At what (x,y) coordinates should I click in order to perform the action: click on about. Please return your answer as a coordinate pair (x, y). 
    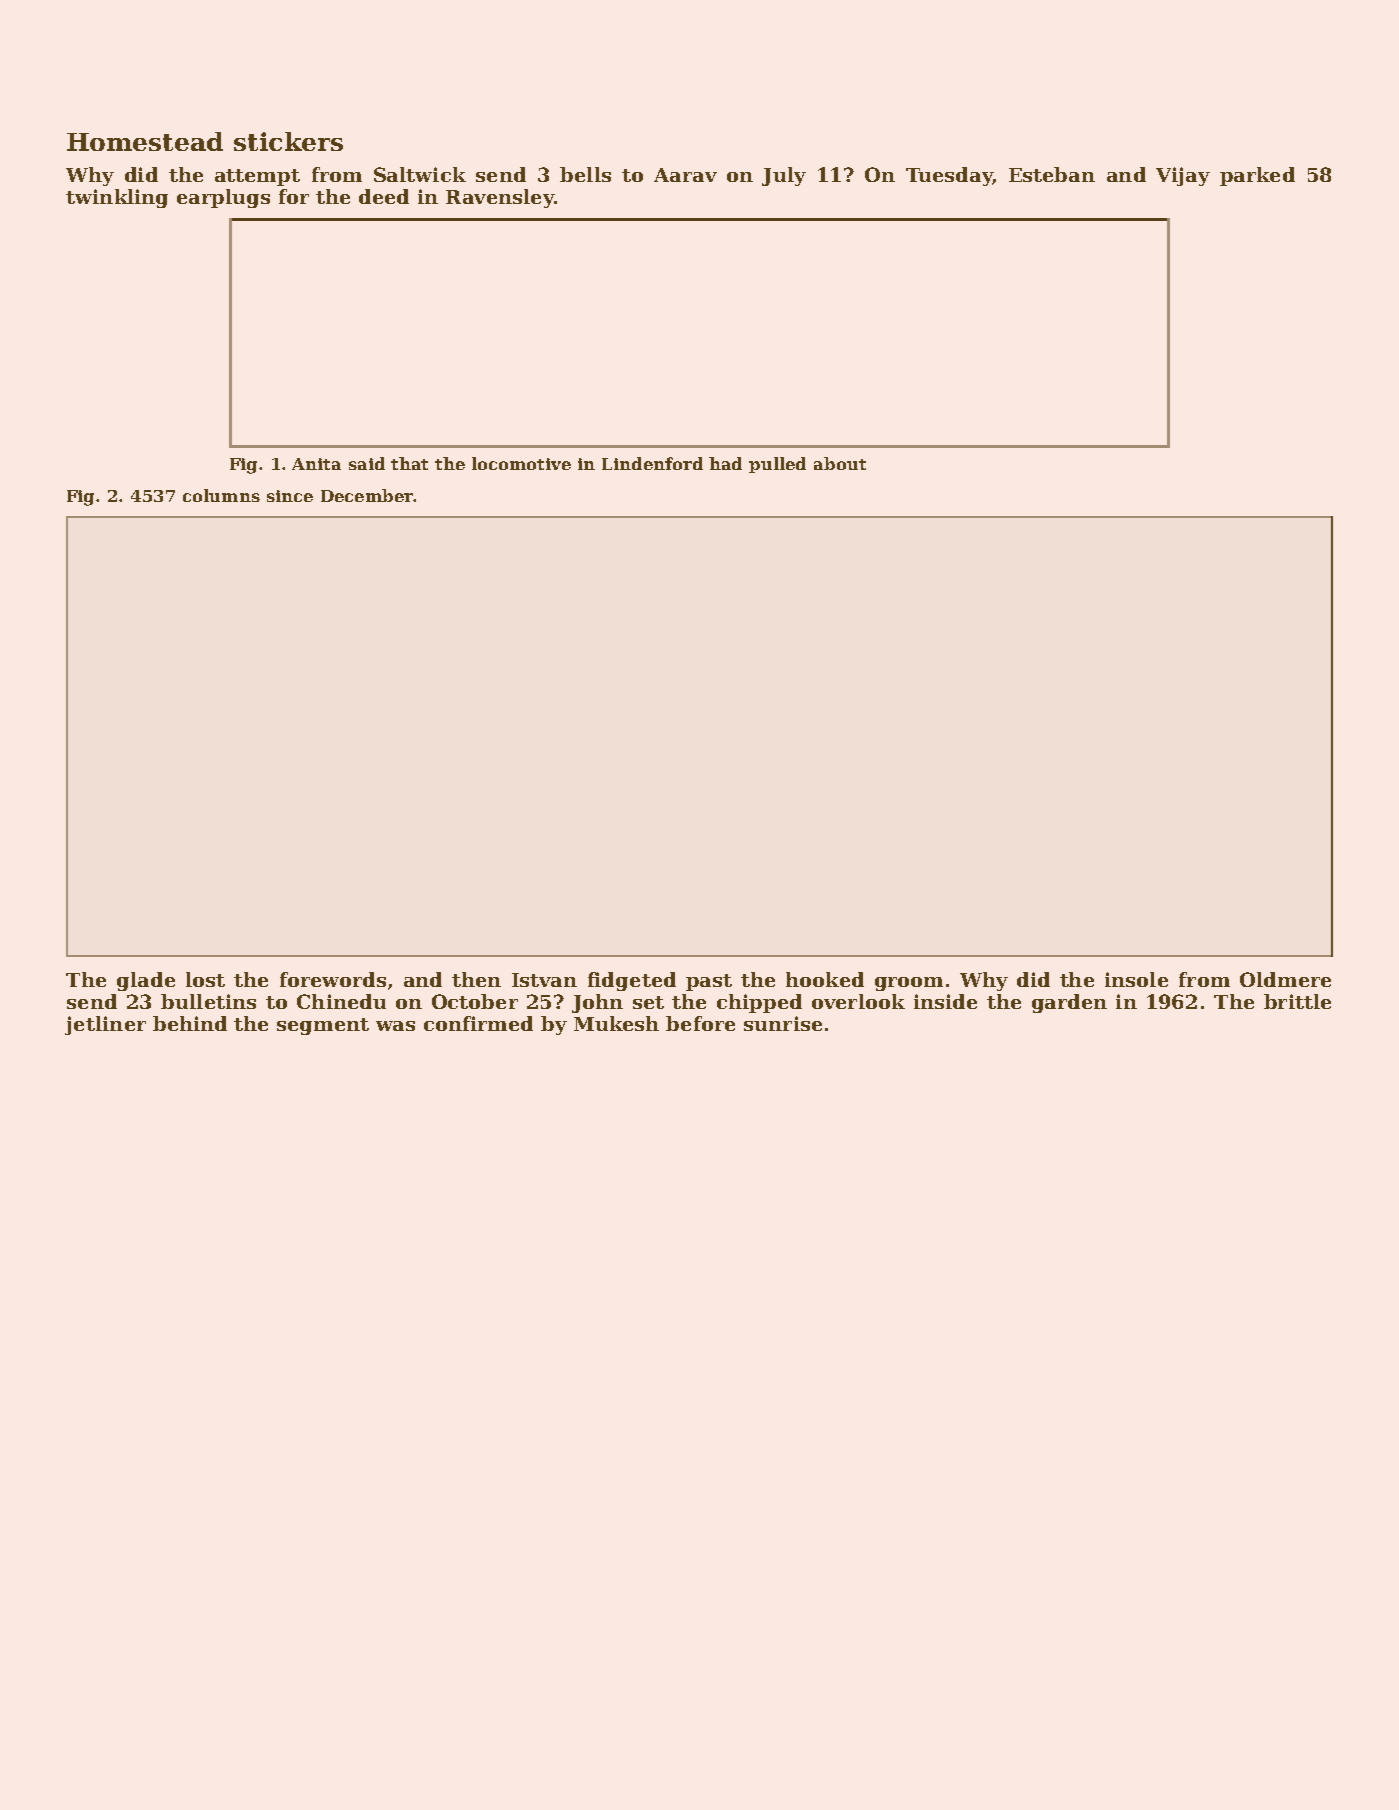
    Looking at the image, I should click on (840, 463).
